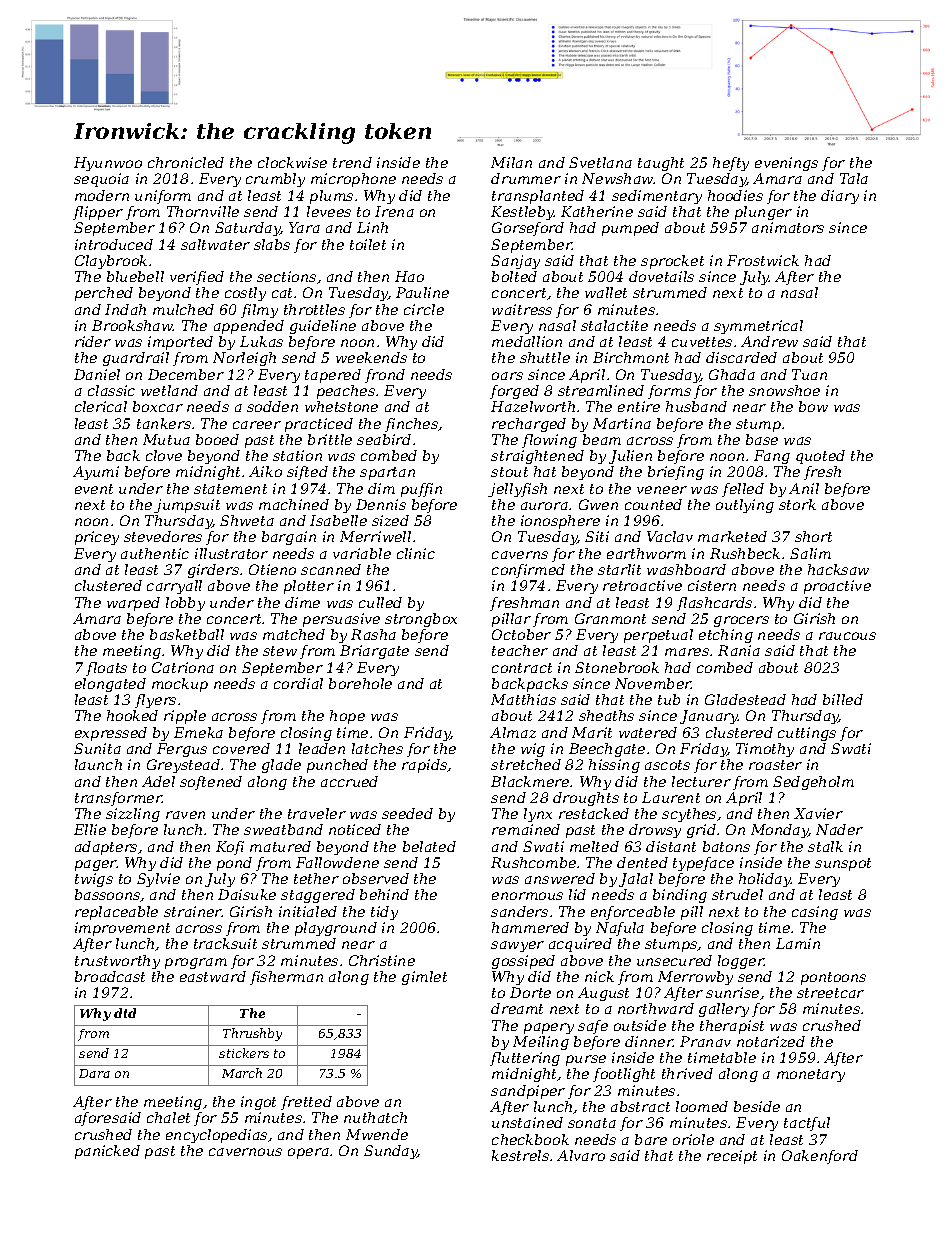  What do you see at coordinates (610, 618) in the document?
I see `Granmont` at bounding box center [610, 618].
